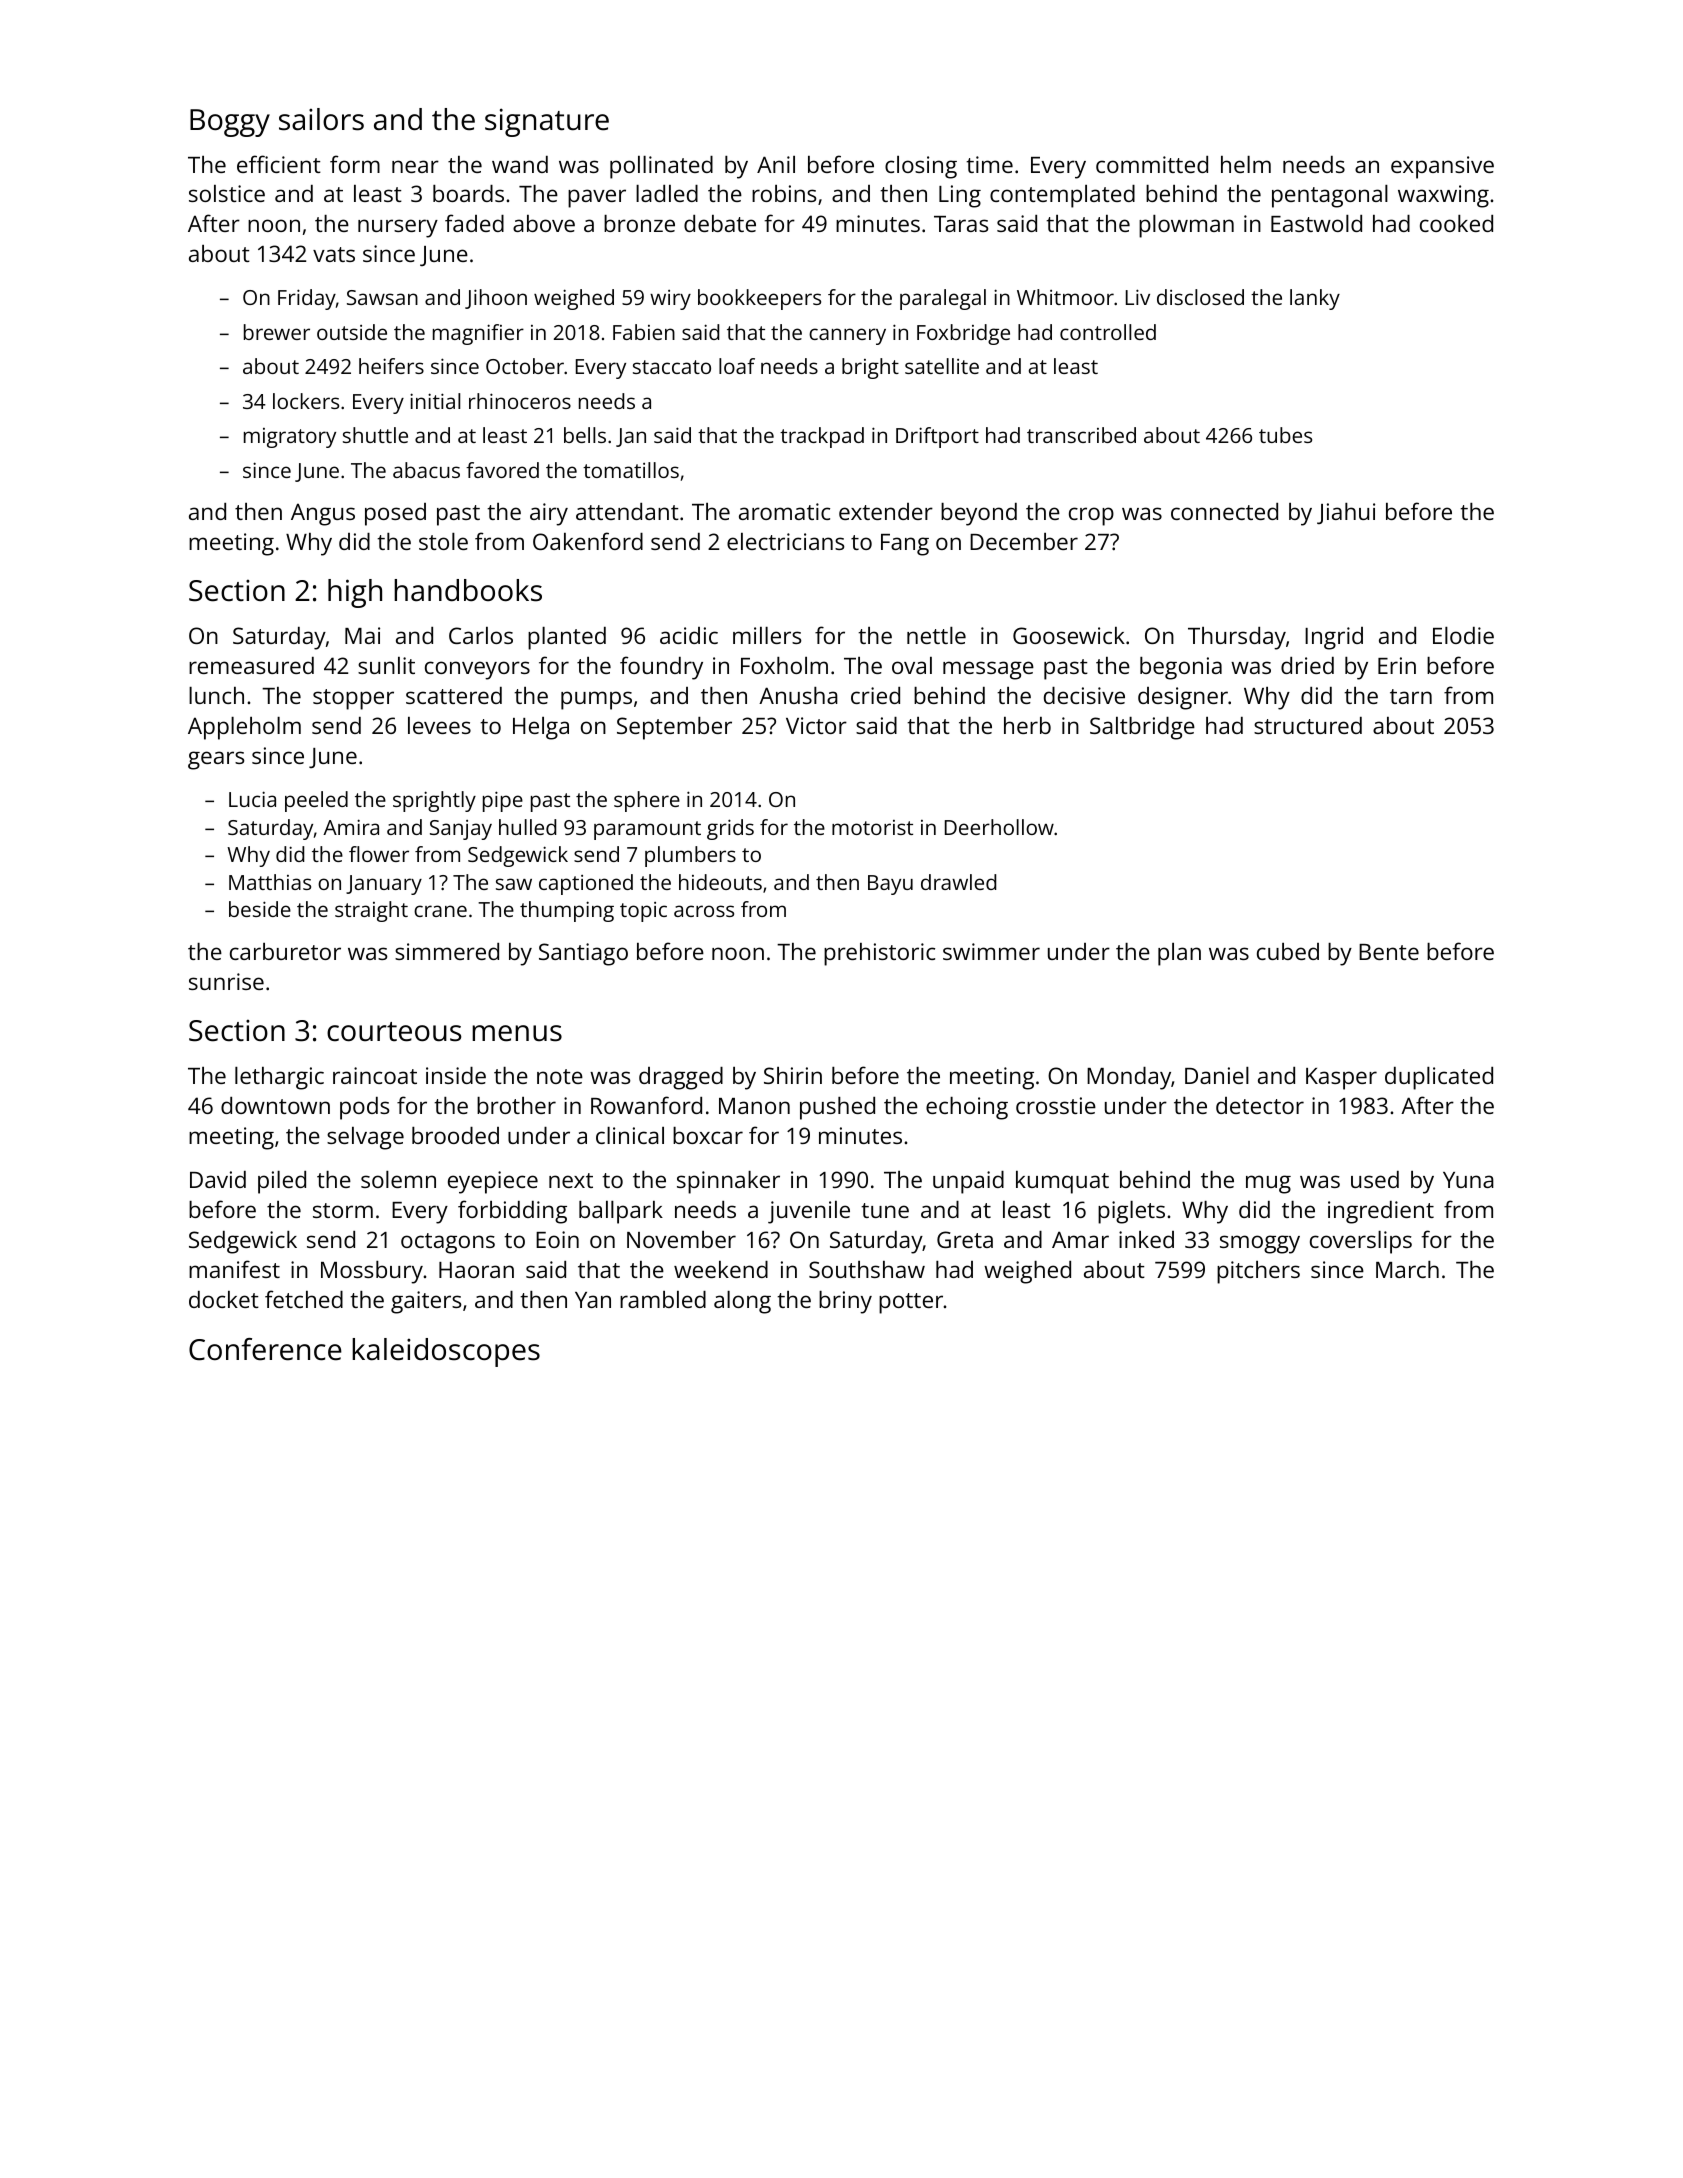 This page has height=2178, width=1683. What do you see at coordinates (963, 334) in the page?
I see `Foxbridge` at bounding box center [963, 334].
